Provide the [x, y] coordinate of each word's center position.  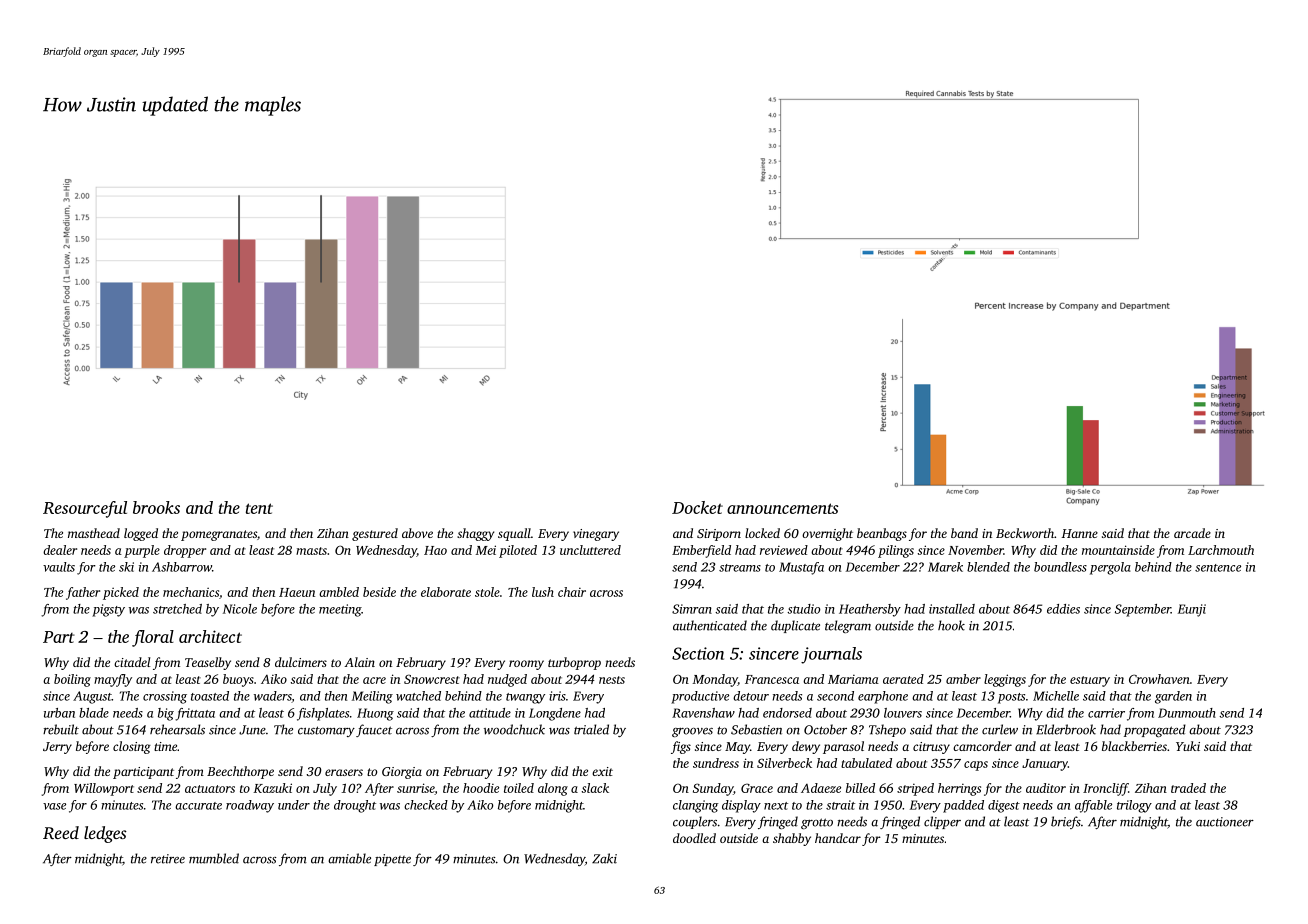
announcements [782, 508]
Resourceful [85, 509]
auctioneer [1225, 822]
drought [355, 806]
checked [426, 805]
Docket [697, 507]
